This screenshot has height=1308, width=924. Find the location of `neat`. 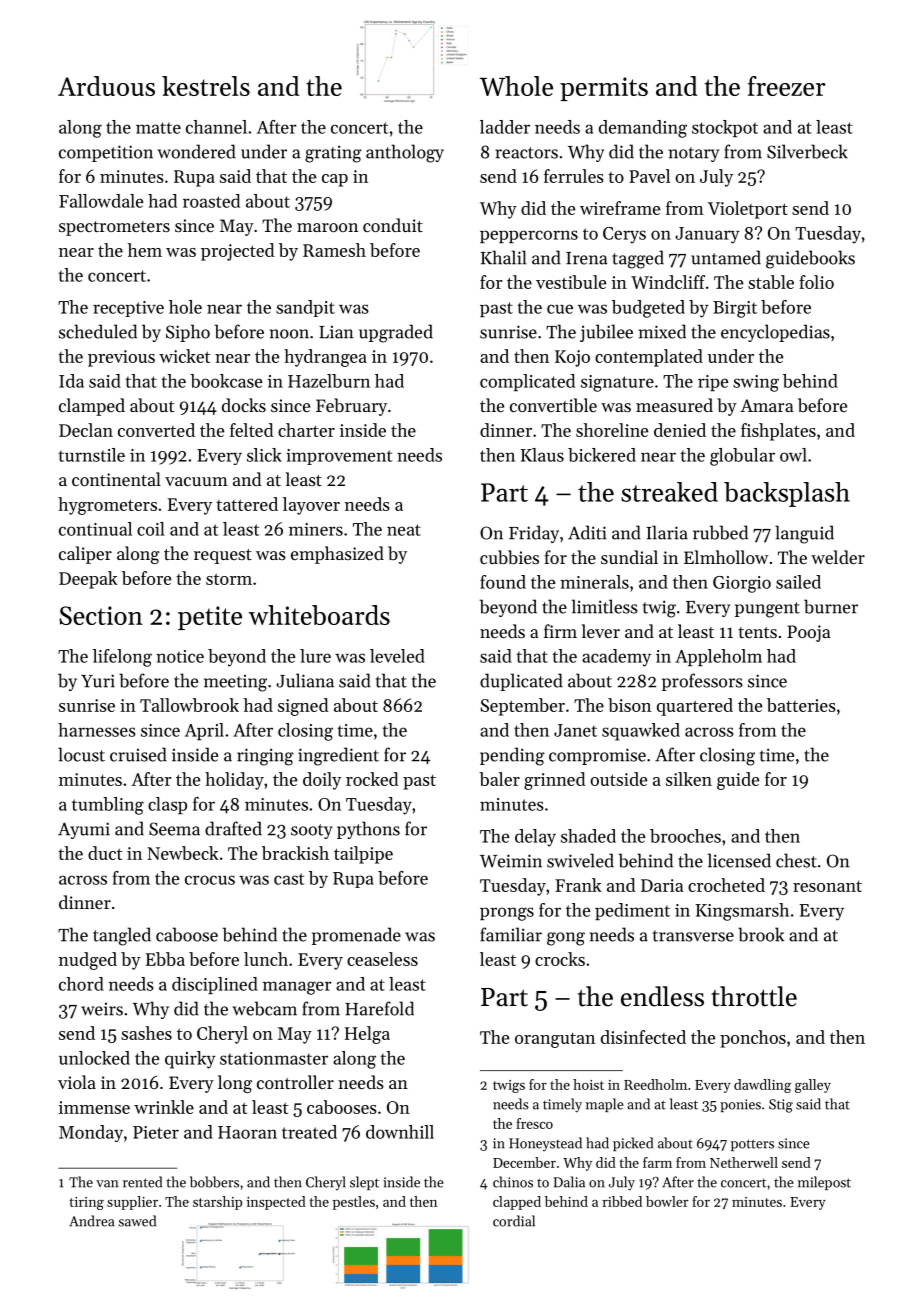

neat is located at coordinates (404, 530).
